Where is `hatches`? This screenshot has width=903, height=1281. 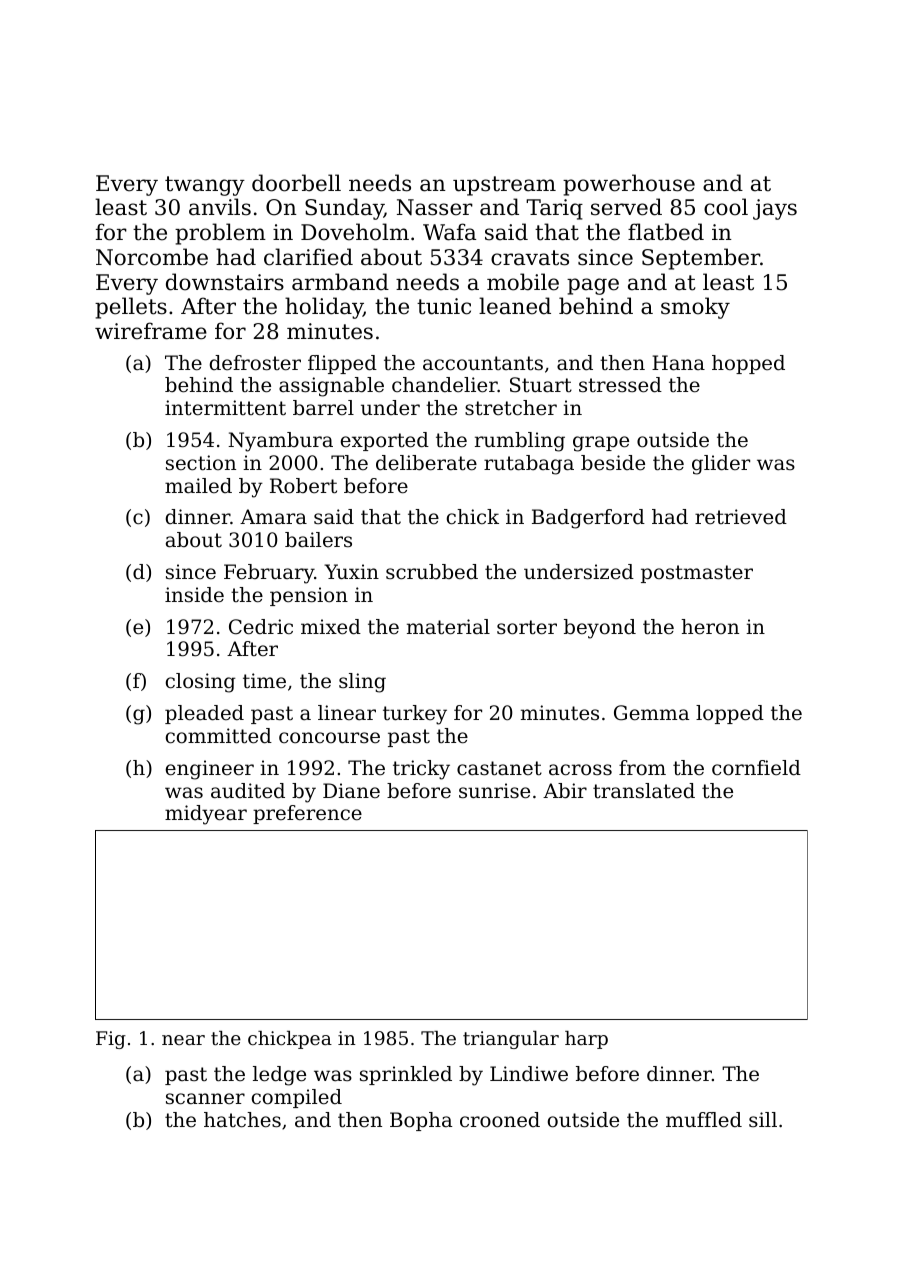 hatches is located at coordinates (242, 1120).
